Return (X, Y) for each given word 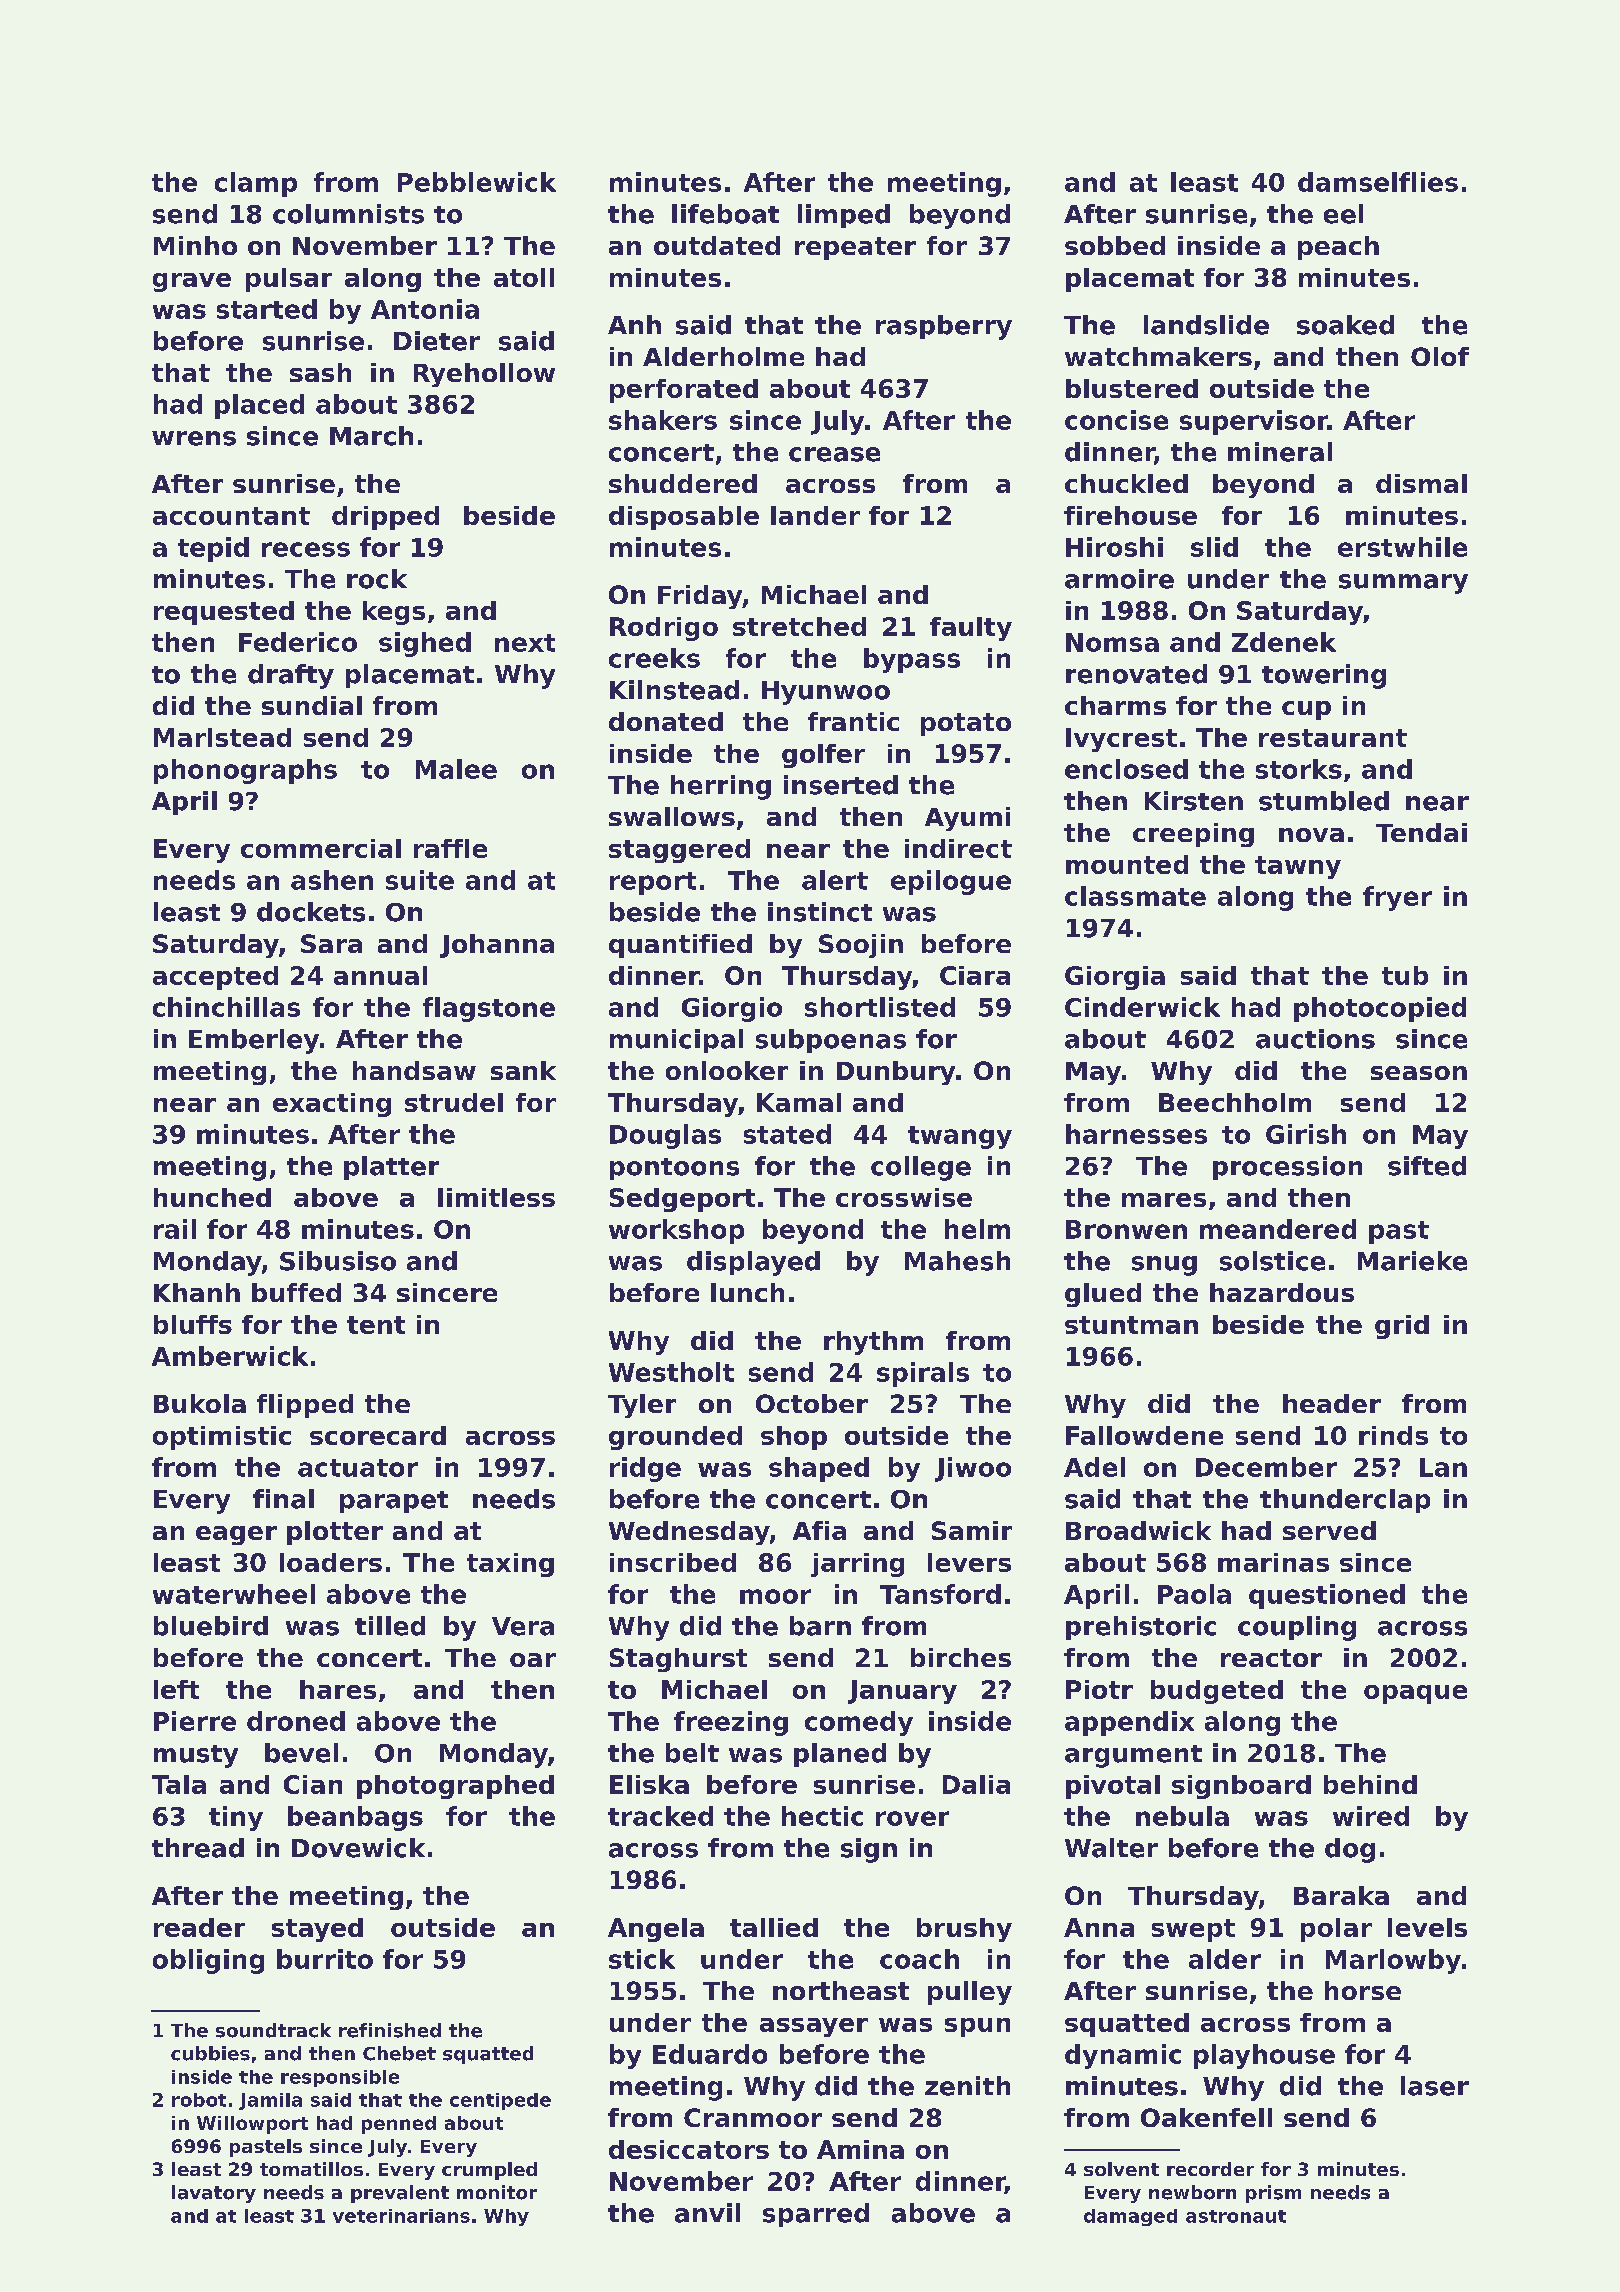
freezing (731, 1723)
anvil (707, 2213)
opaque (1415, 1694)
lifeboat (725, 214)
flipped (305, 1406)
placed (259, 406)
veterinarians (401, 2216)
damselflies (1378, 182)
